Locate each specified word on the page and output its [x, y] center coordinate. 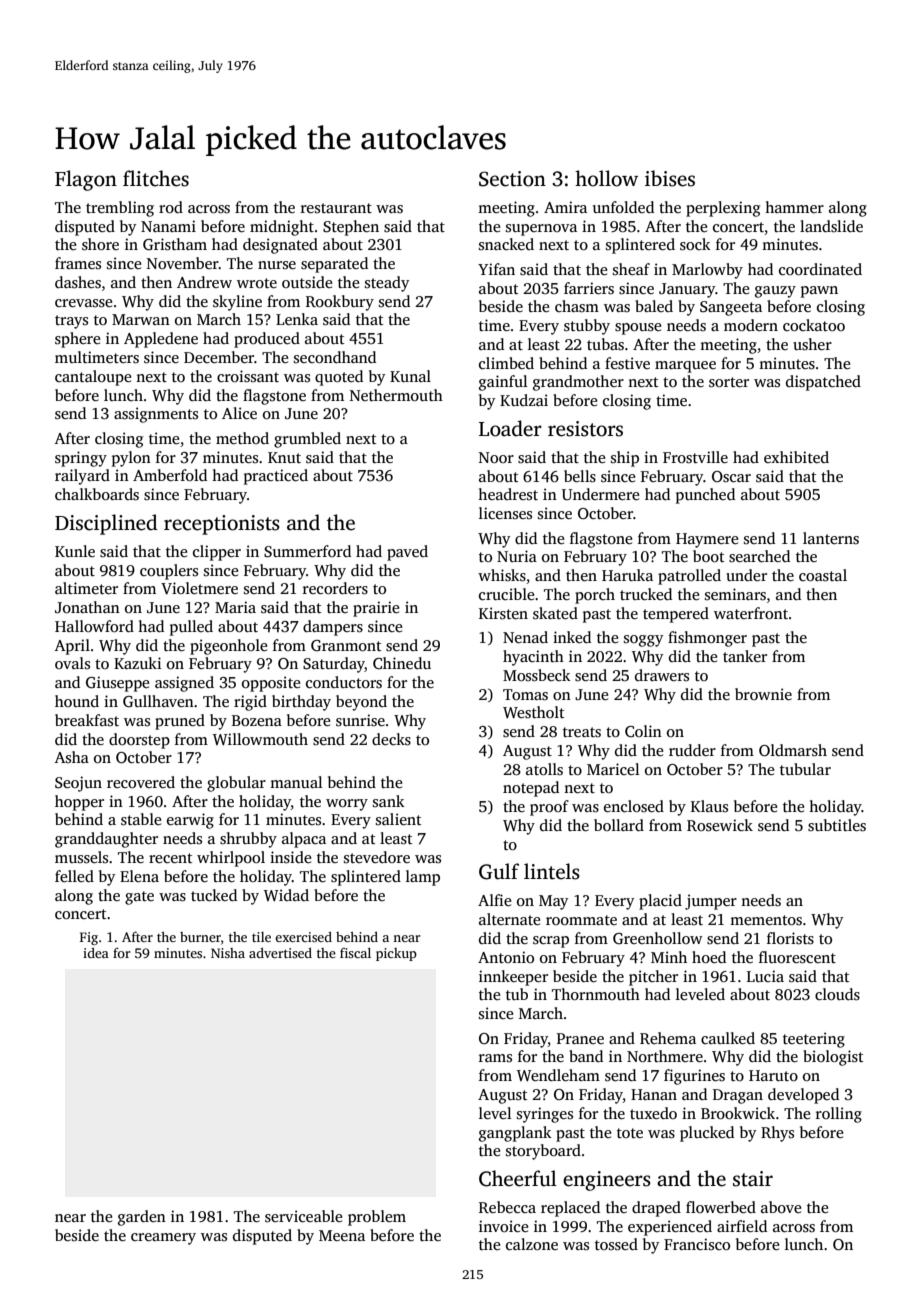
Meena [342, 1235]
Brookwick [738, 1113]
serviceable [303, 1216]
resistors [585, 429]
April [72, 647]
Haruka [627, 575]
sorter [729, 382]
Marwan [141, 319]
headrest [508, 494]
